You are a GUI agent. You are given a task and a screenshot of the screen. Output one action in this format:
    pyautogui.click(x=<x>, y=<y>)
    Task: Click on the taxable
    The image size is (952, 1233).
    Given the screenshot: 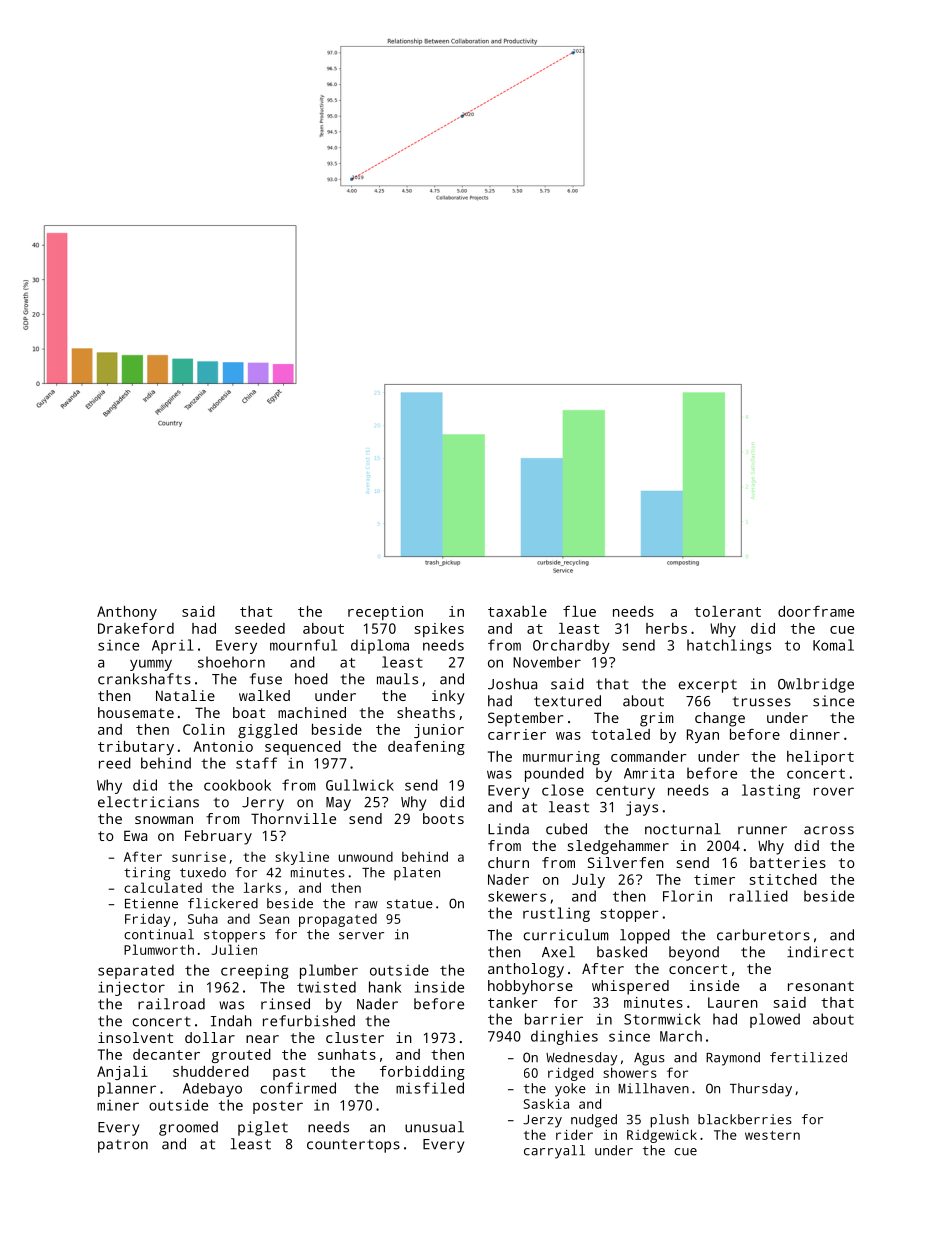 What is the action you would take?
    pyautogui.click(x=517, y=611)
